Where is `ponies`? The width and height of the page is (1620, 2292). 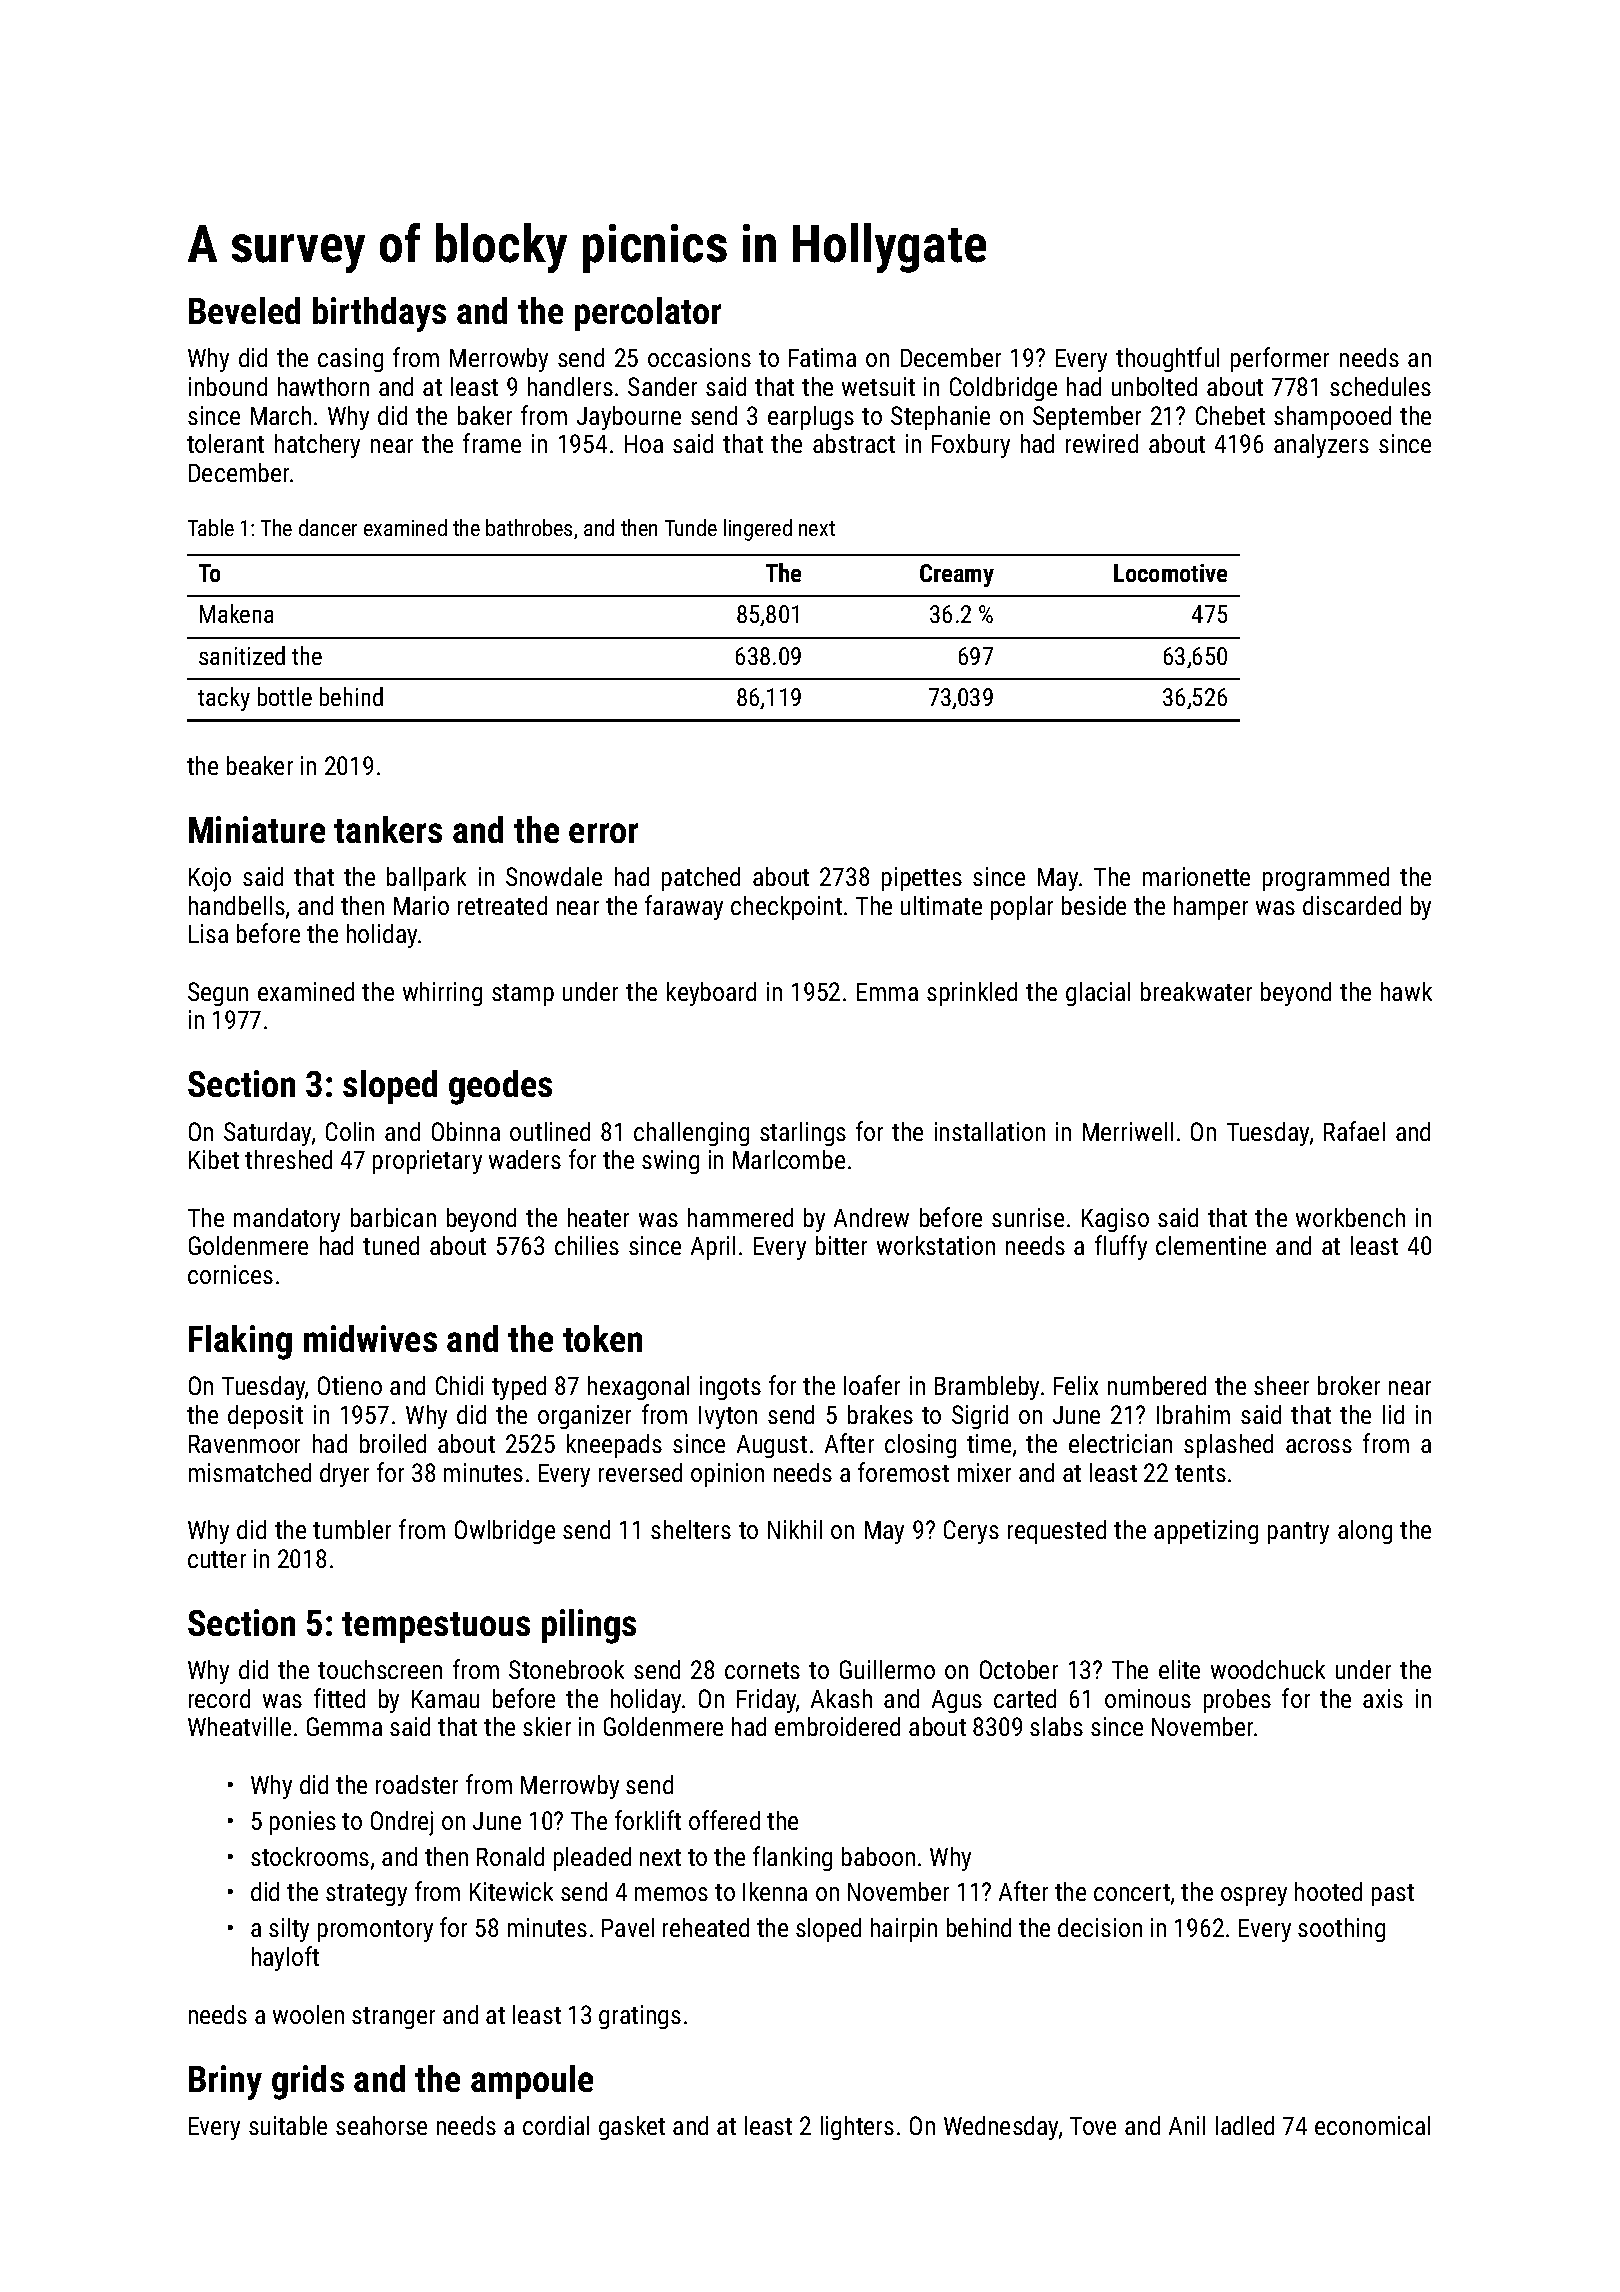
ponies is located at coordinates (303, 1823).
